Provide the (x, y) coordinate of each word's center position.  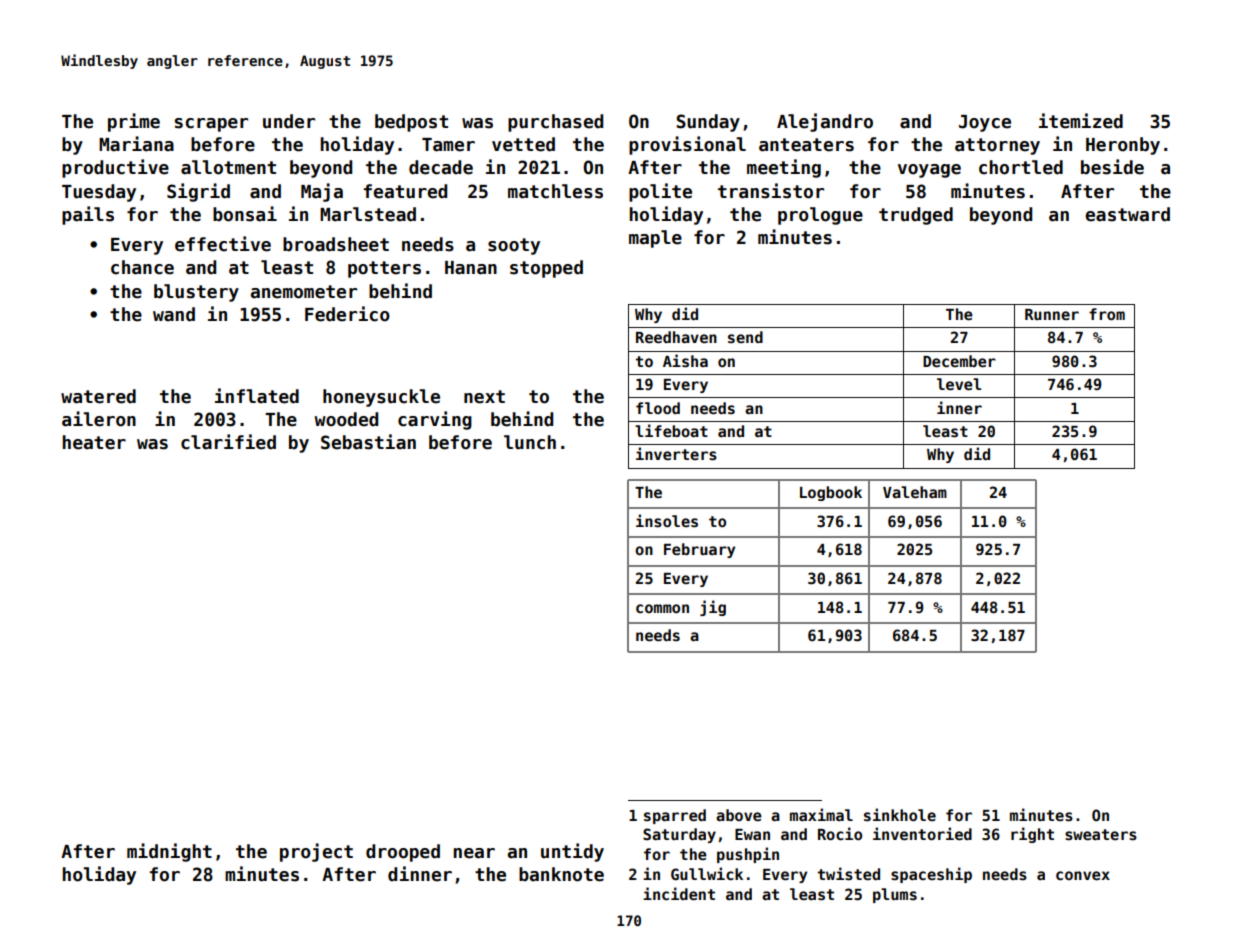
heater (94, 442)
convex (1083, 875)
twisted (848, 873)
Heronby (1123, 146)
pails (88, 215)
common (662, 608)
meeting (784, 168)
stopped (546, 269)
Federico (347, 314)
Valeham (915, 492)
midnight (169, 852)
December (959, 361)
